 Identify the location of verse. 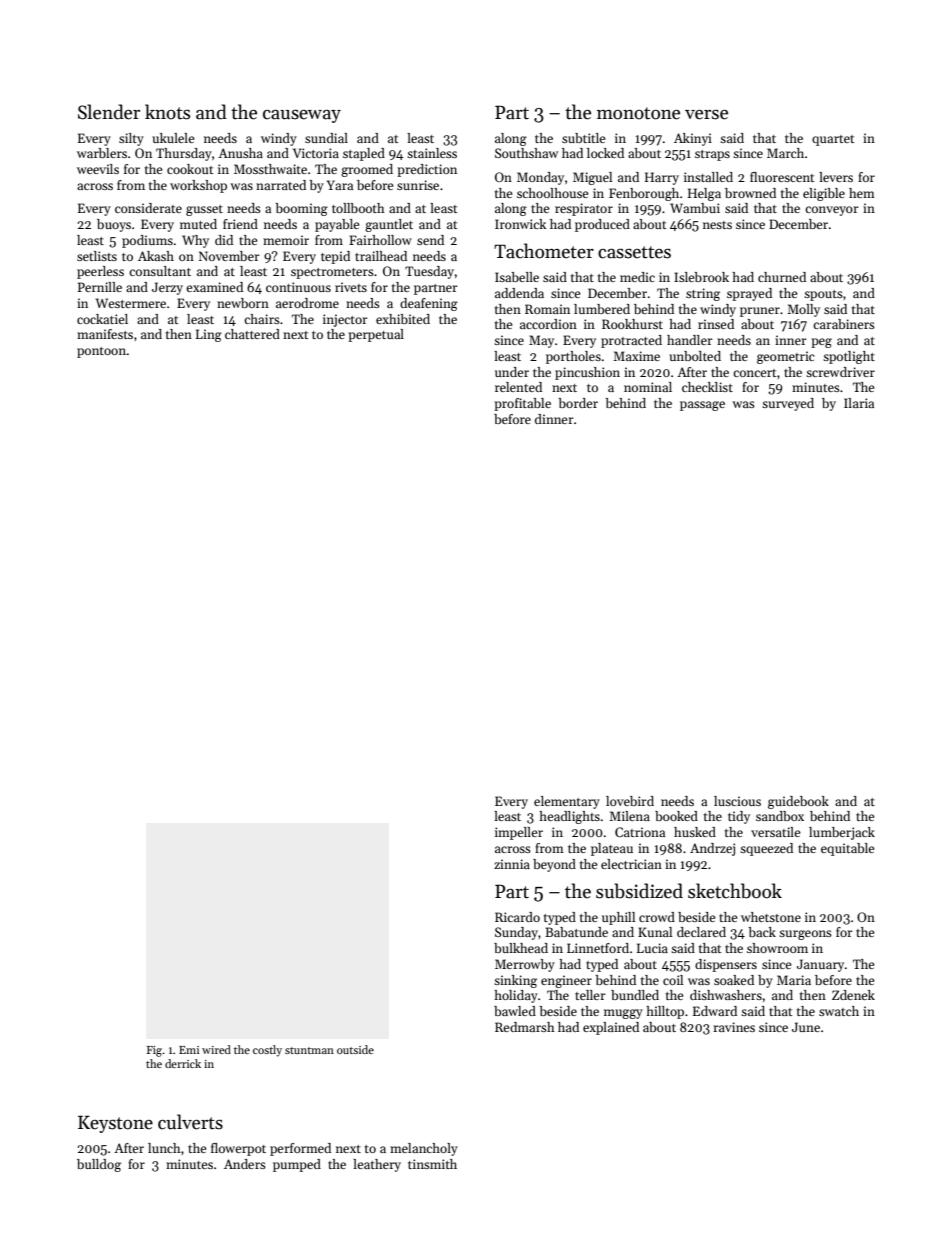
(706, 114).
